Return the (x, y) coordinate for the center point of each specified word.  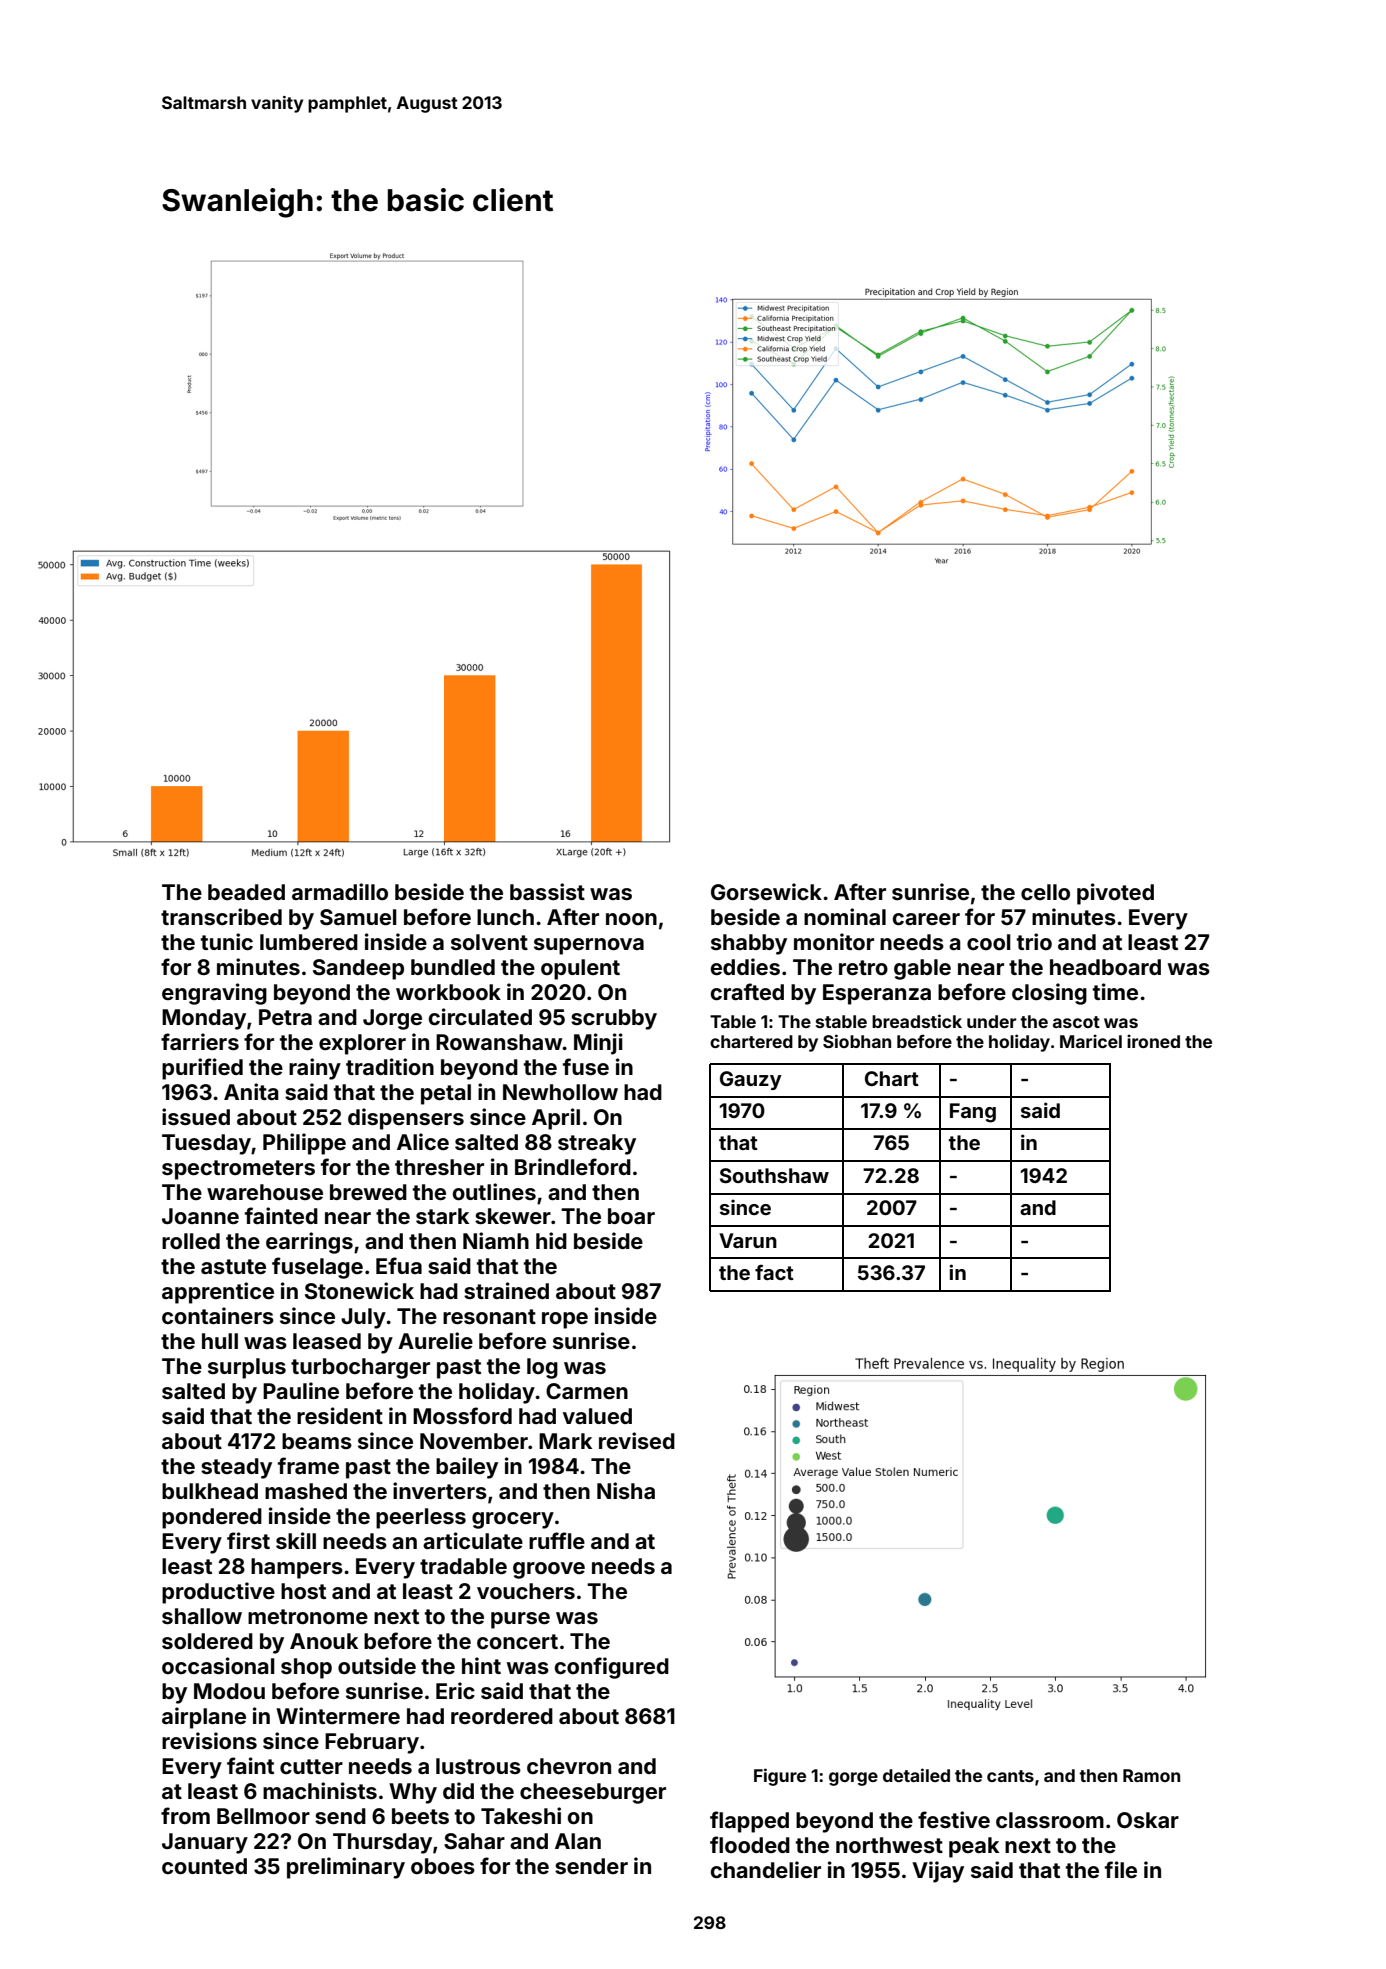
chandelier (766, 1869)
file (1121, 1869)
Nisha (626, 1490)
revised (637, 1440)
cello (1045, 892)
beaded (246, 892)
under (991, 1021)
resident (340, 1415)
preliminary (346, 1868)
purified (202, 1069)
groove (549, 1570)
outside (377, 1665)
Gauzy (751, 1080)
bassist (547, 891)
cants (1010, 1776)
